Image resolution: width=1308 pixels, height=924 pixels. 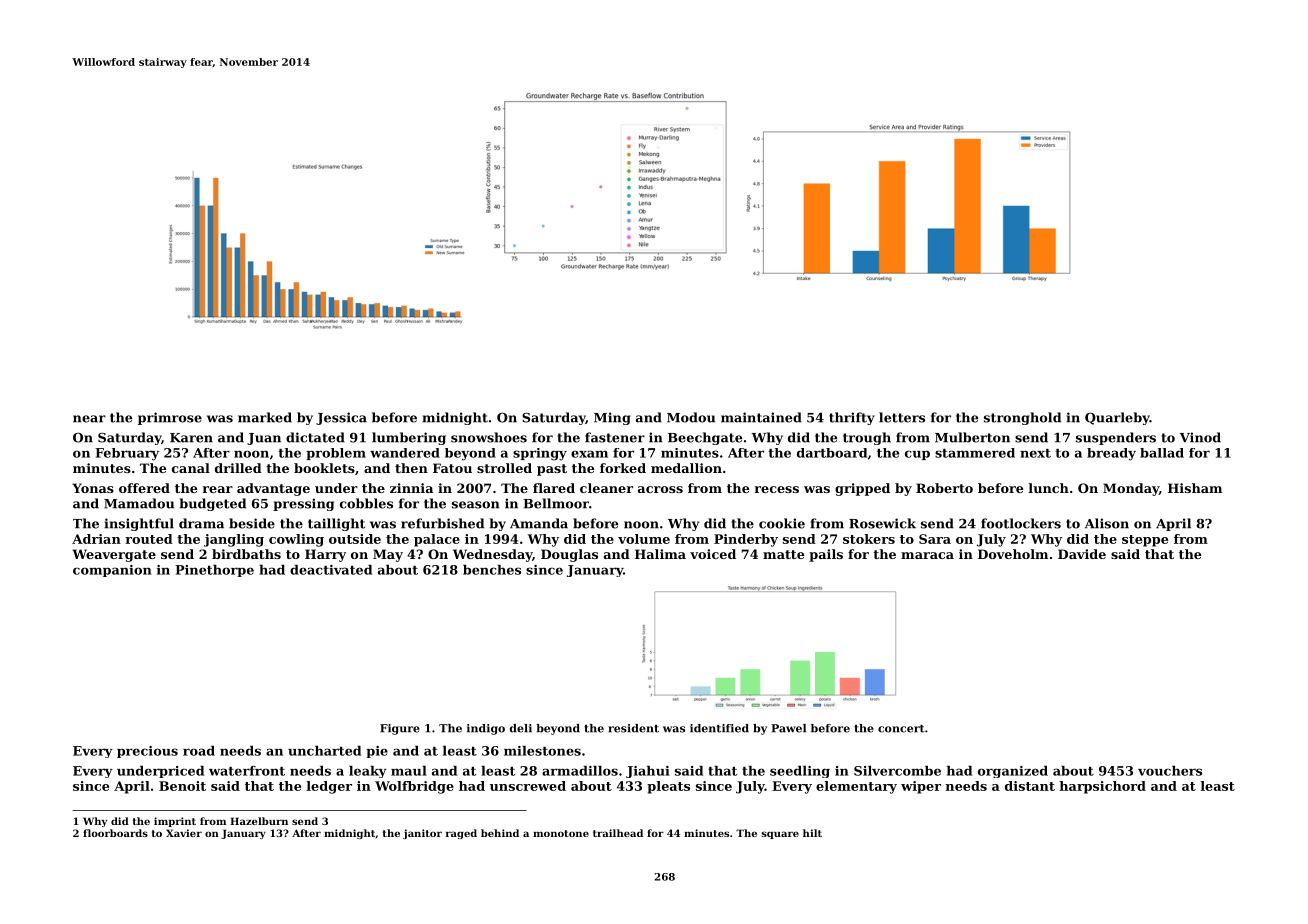 What do you see at coordinates (812, 833) in the screenshot?
I see `hilt` at bounding box center [812, 833].
